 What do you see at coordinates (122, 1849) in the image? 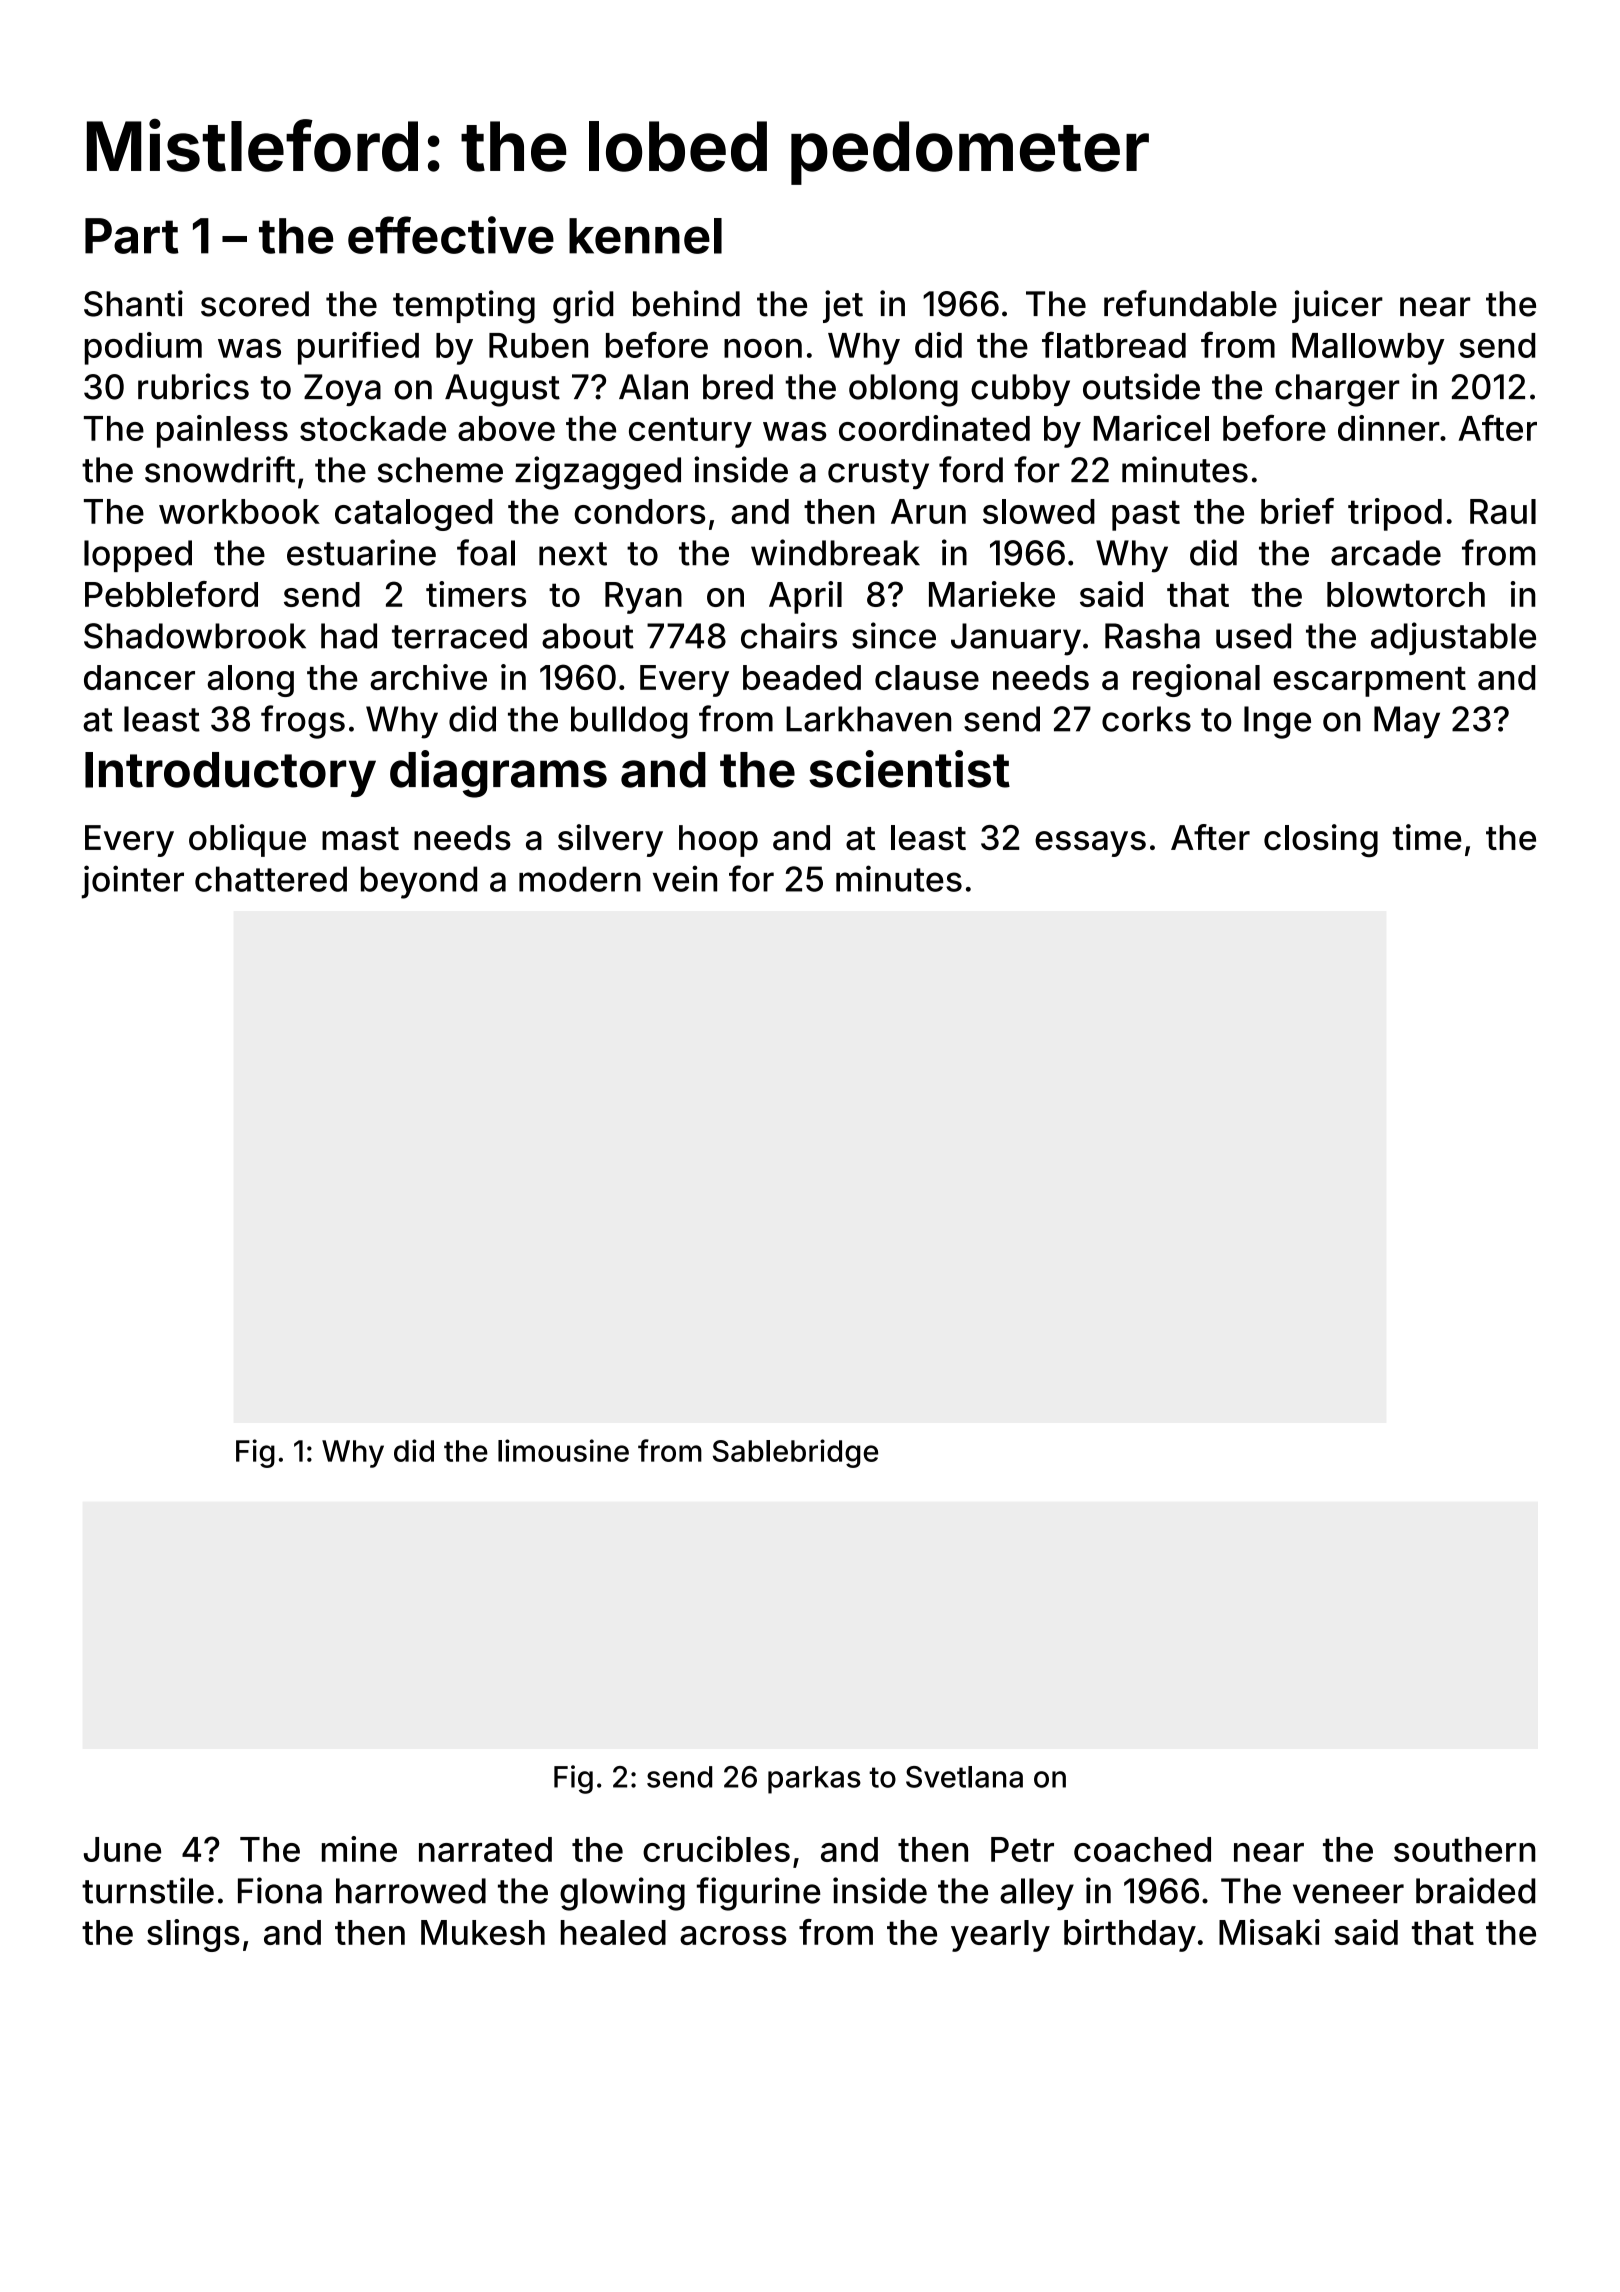
I see `June` at bounding box center [122, 1849].
